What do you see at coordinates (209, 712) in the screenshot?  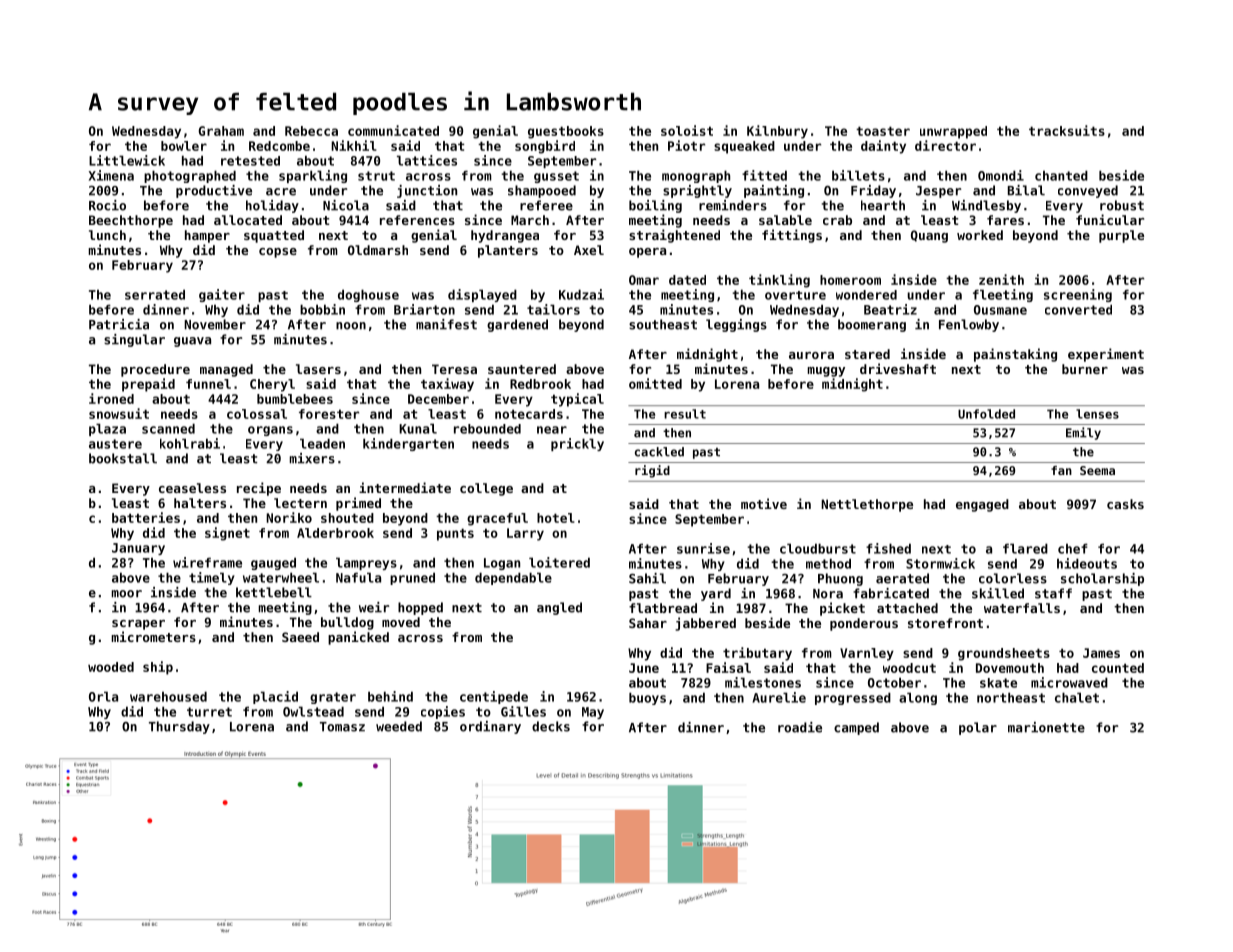 I see `turret` at bounding box center [209, 712].
